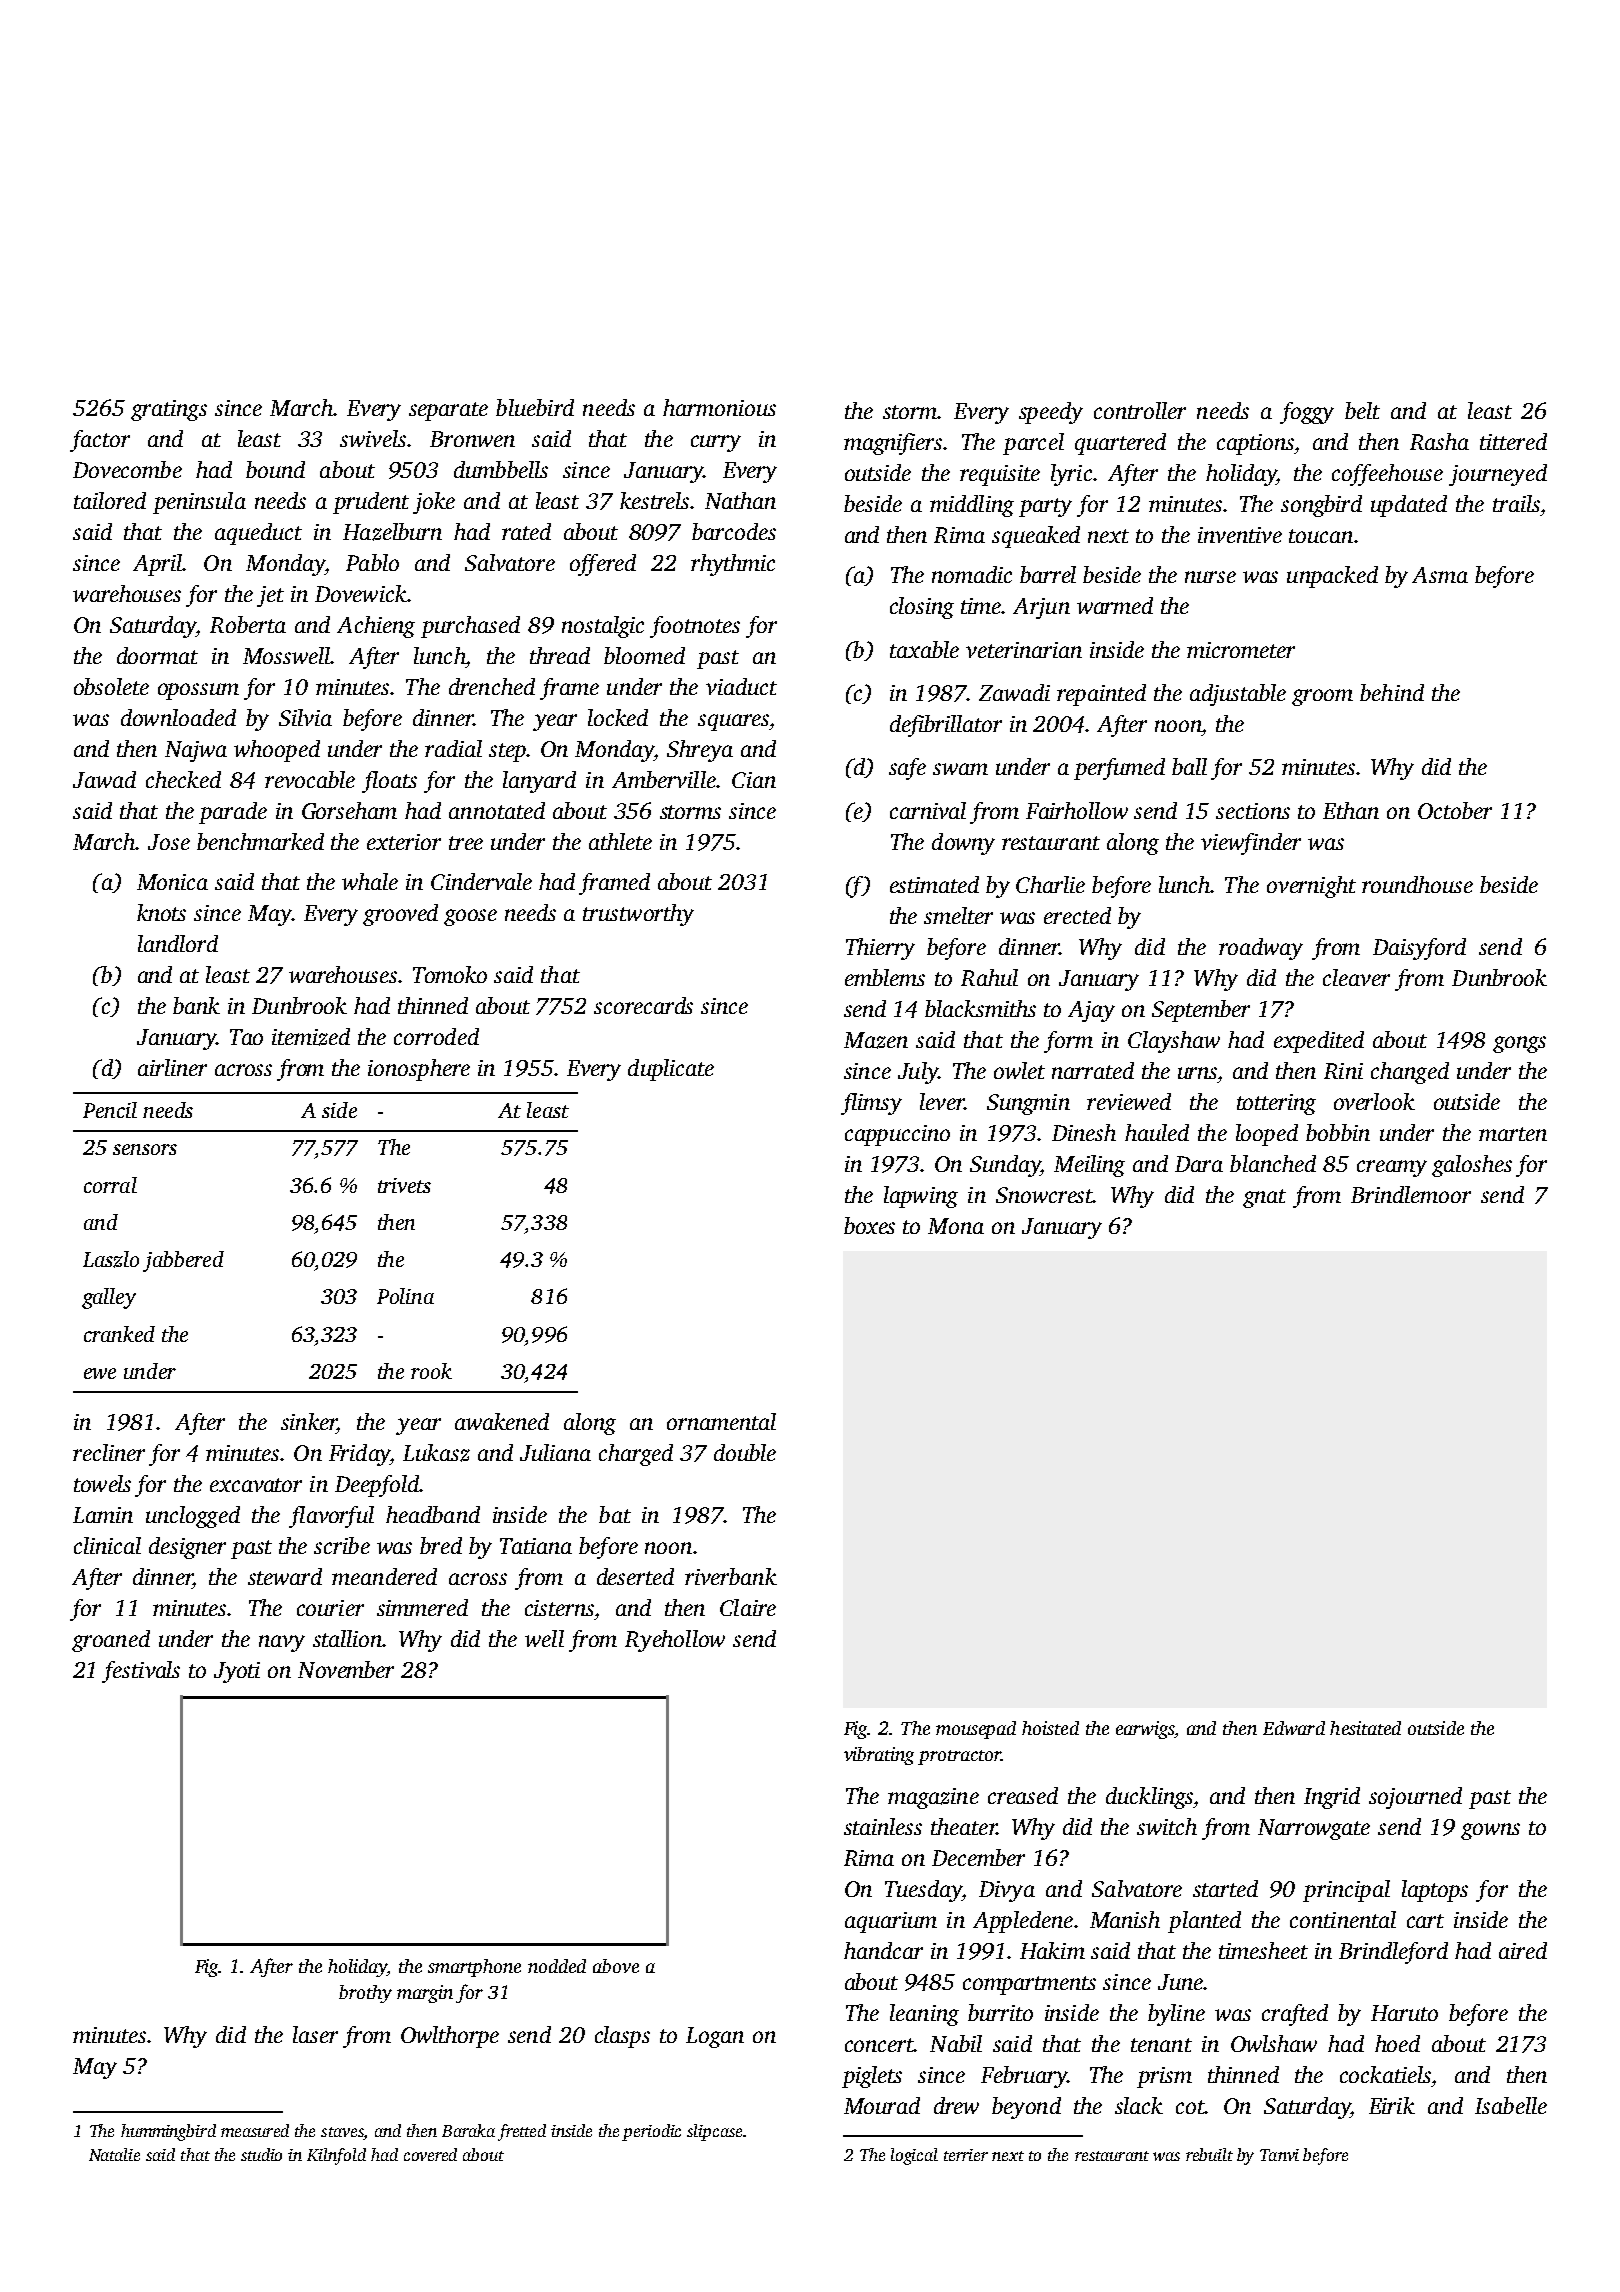  I want to click on Laszlo, so click(111, 1259).
